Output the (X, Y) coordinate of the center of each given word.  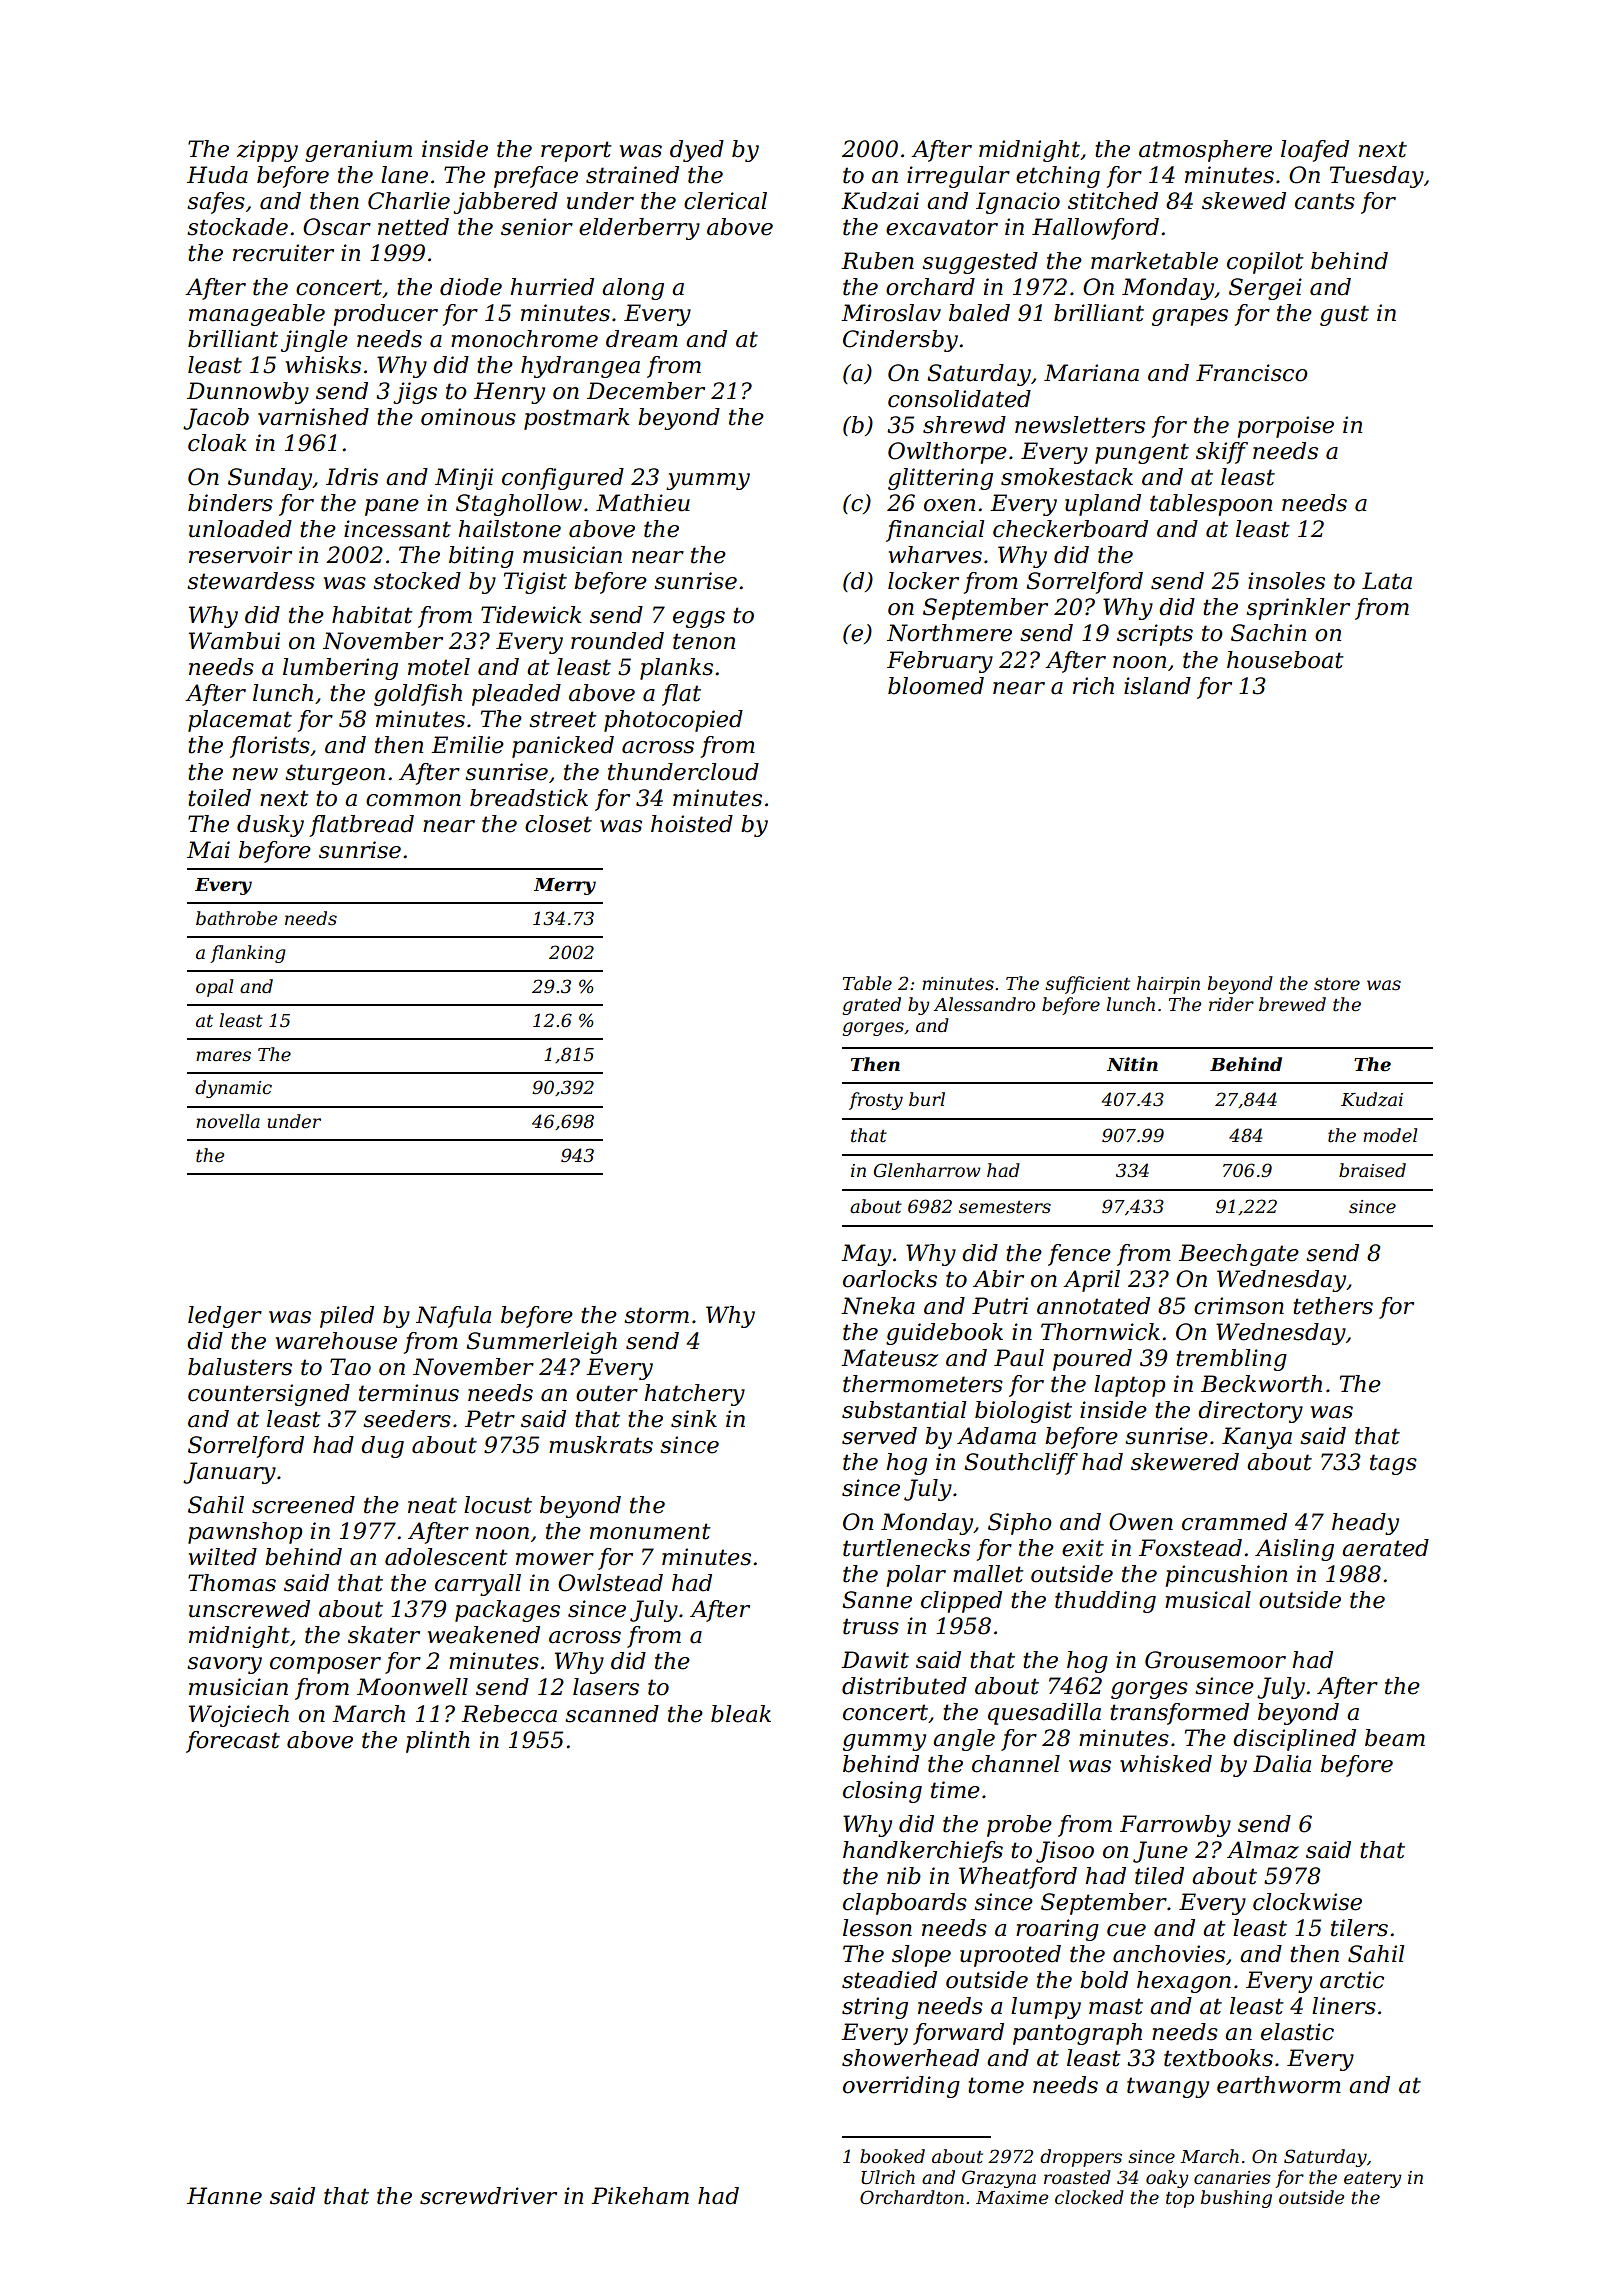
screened (303, 1505)
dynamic (233, 1089)
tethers (1333, 1306)
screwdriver (488, 2196)
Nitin (1132, 1064)
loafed (1315, 151)
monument (650, 1531)
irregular (958, 177)
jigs (415, 393)
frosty (876, 1101)
